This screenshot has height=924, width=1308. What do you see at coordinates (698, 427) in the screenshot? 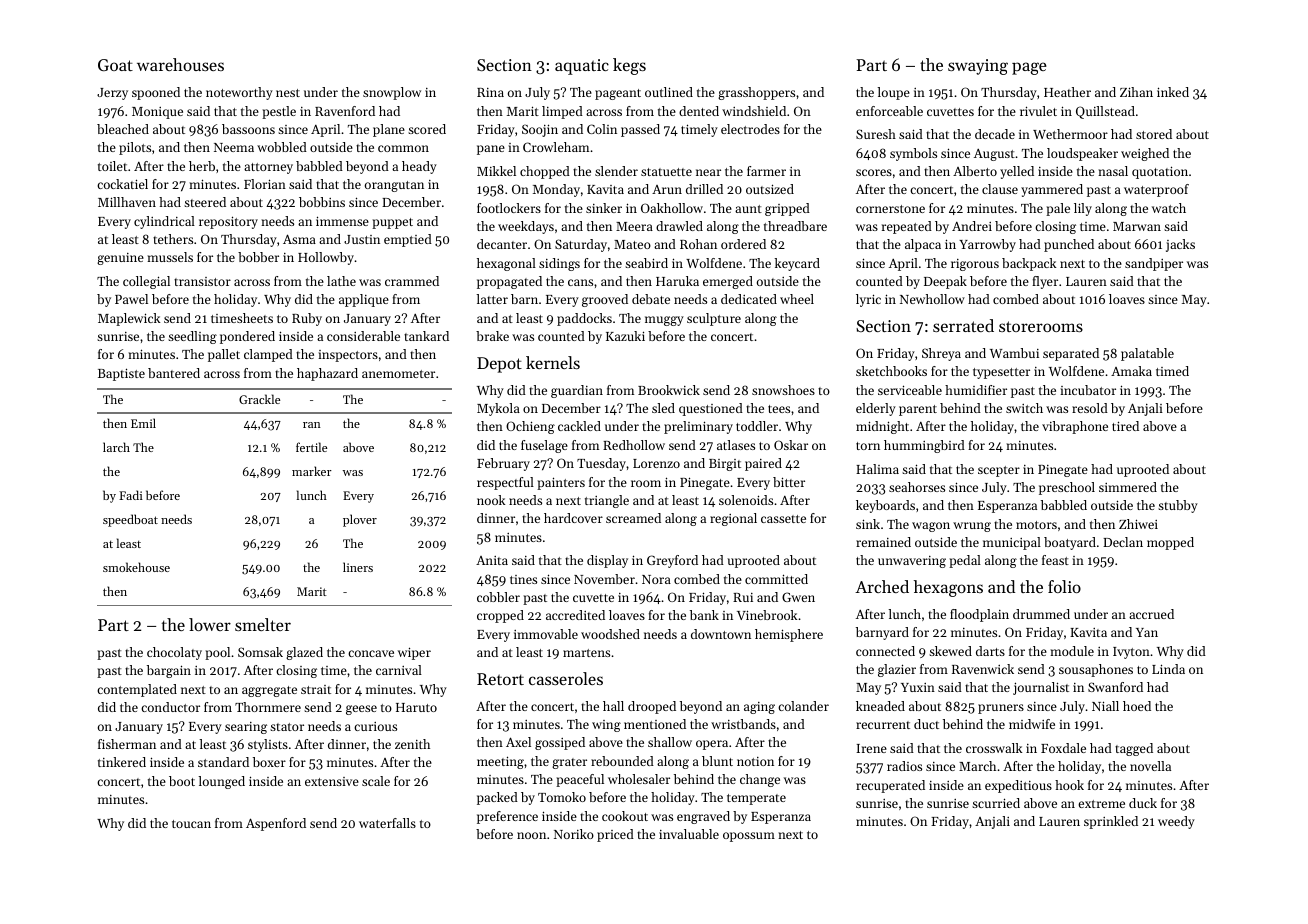
I see `preliminary` at bounding box center [698, 427].
